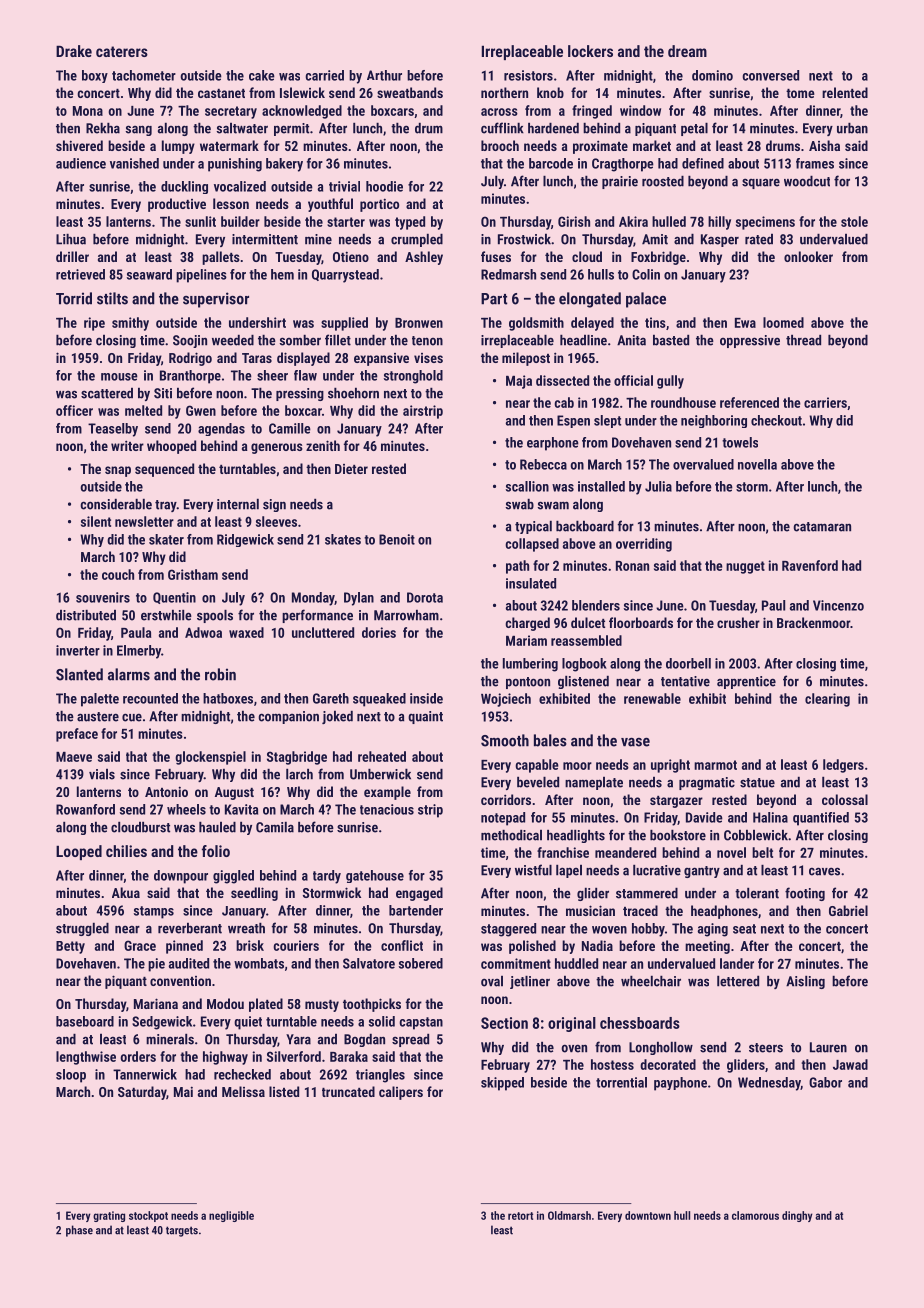  Describe the element at coordinates (524, 239) in the page. I see `Frostwick` at that location.
